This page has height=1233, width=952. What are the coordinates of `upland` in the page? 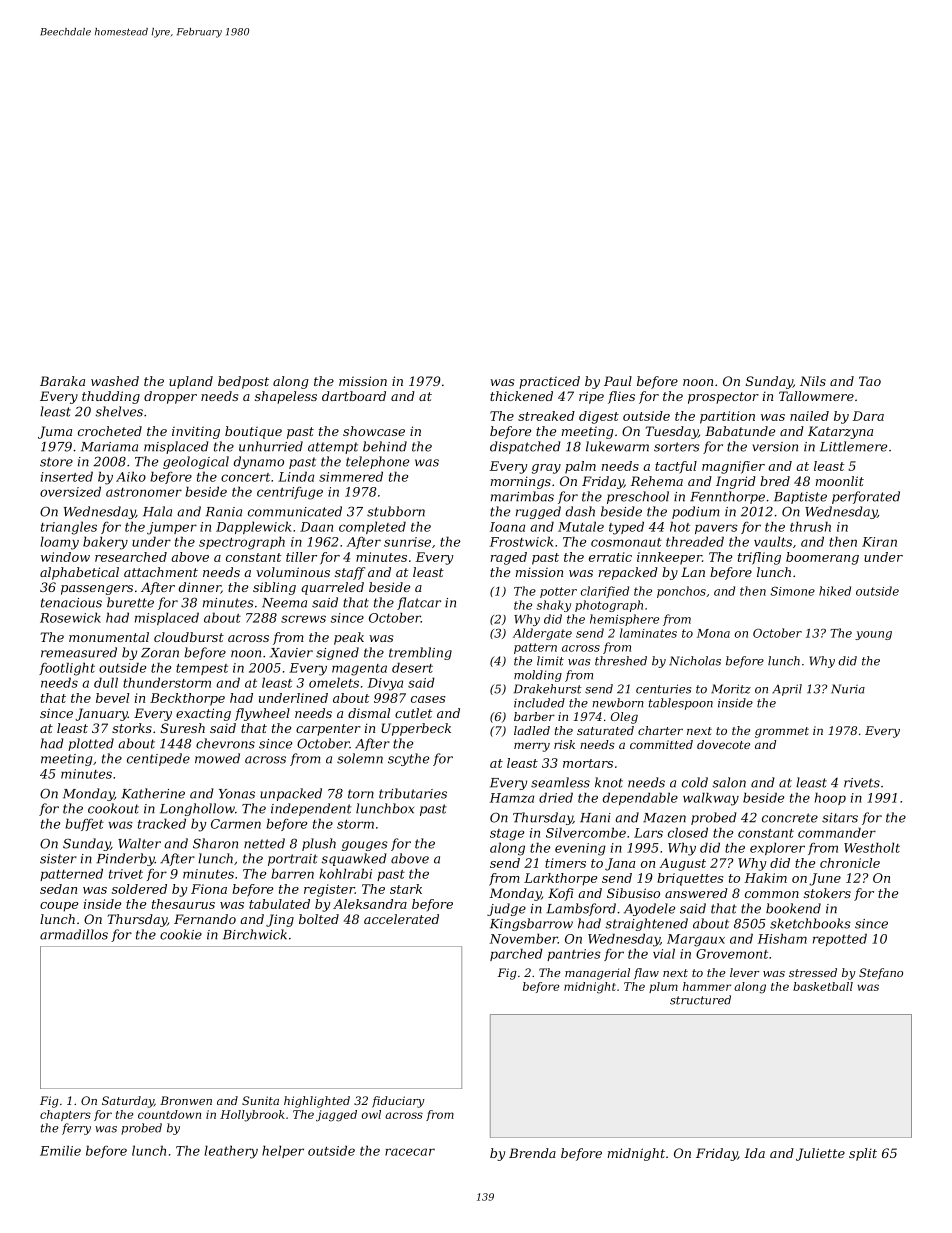 It's located at (191, 382).
